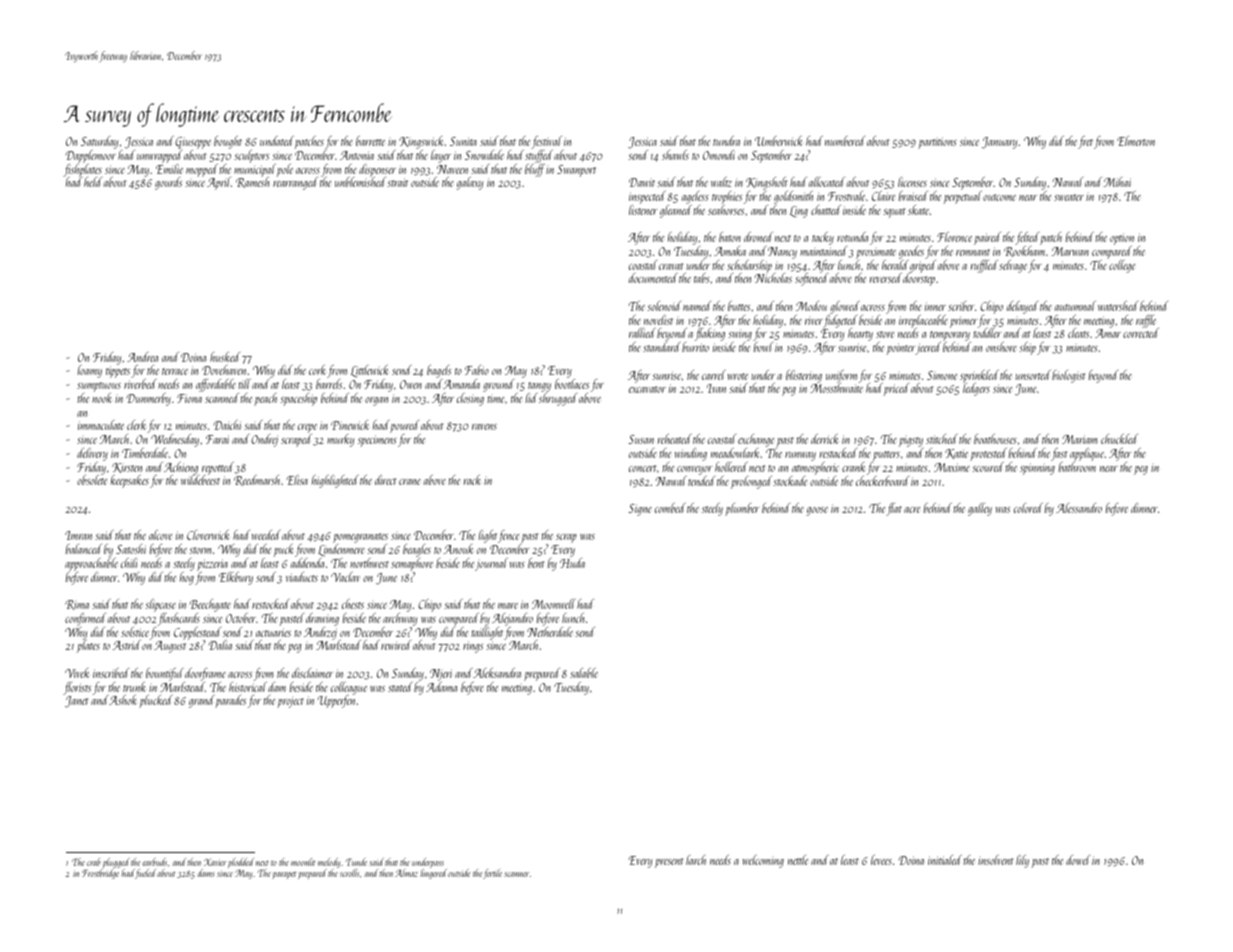  I want to click on solenoid, so click(664, 306).
